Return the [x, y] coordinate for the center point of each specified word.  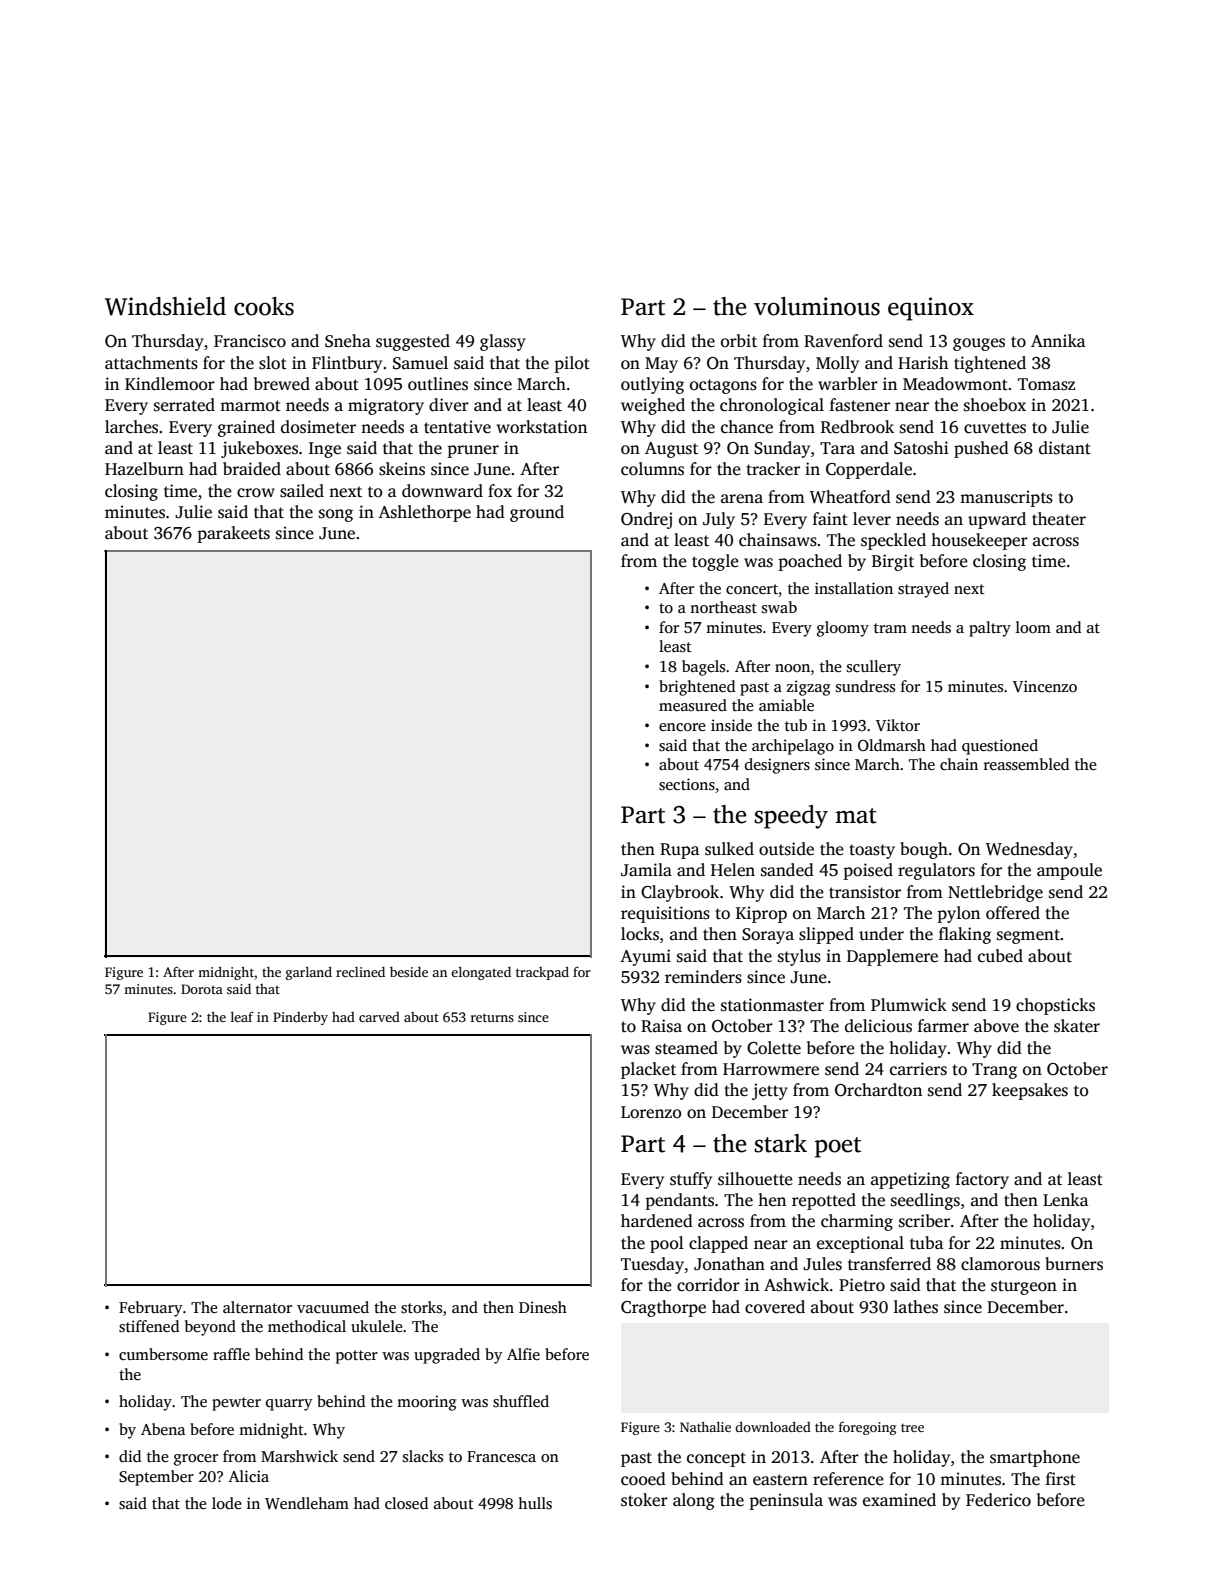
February [151, 1309]
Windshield [165, 306]
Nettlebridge [995, 893]
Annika [1058, 340]
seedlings [925, 1201]
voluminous [817, 306]
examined [899, 1500]
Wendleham [307, 1503]
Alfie [523, 1354]
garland [309, 973]
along [694, 1501]
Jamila [646, 870]
